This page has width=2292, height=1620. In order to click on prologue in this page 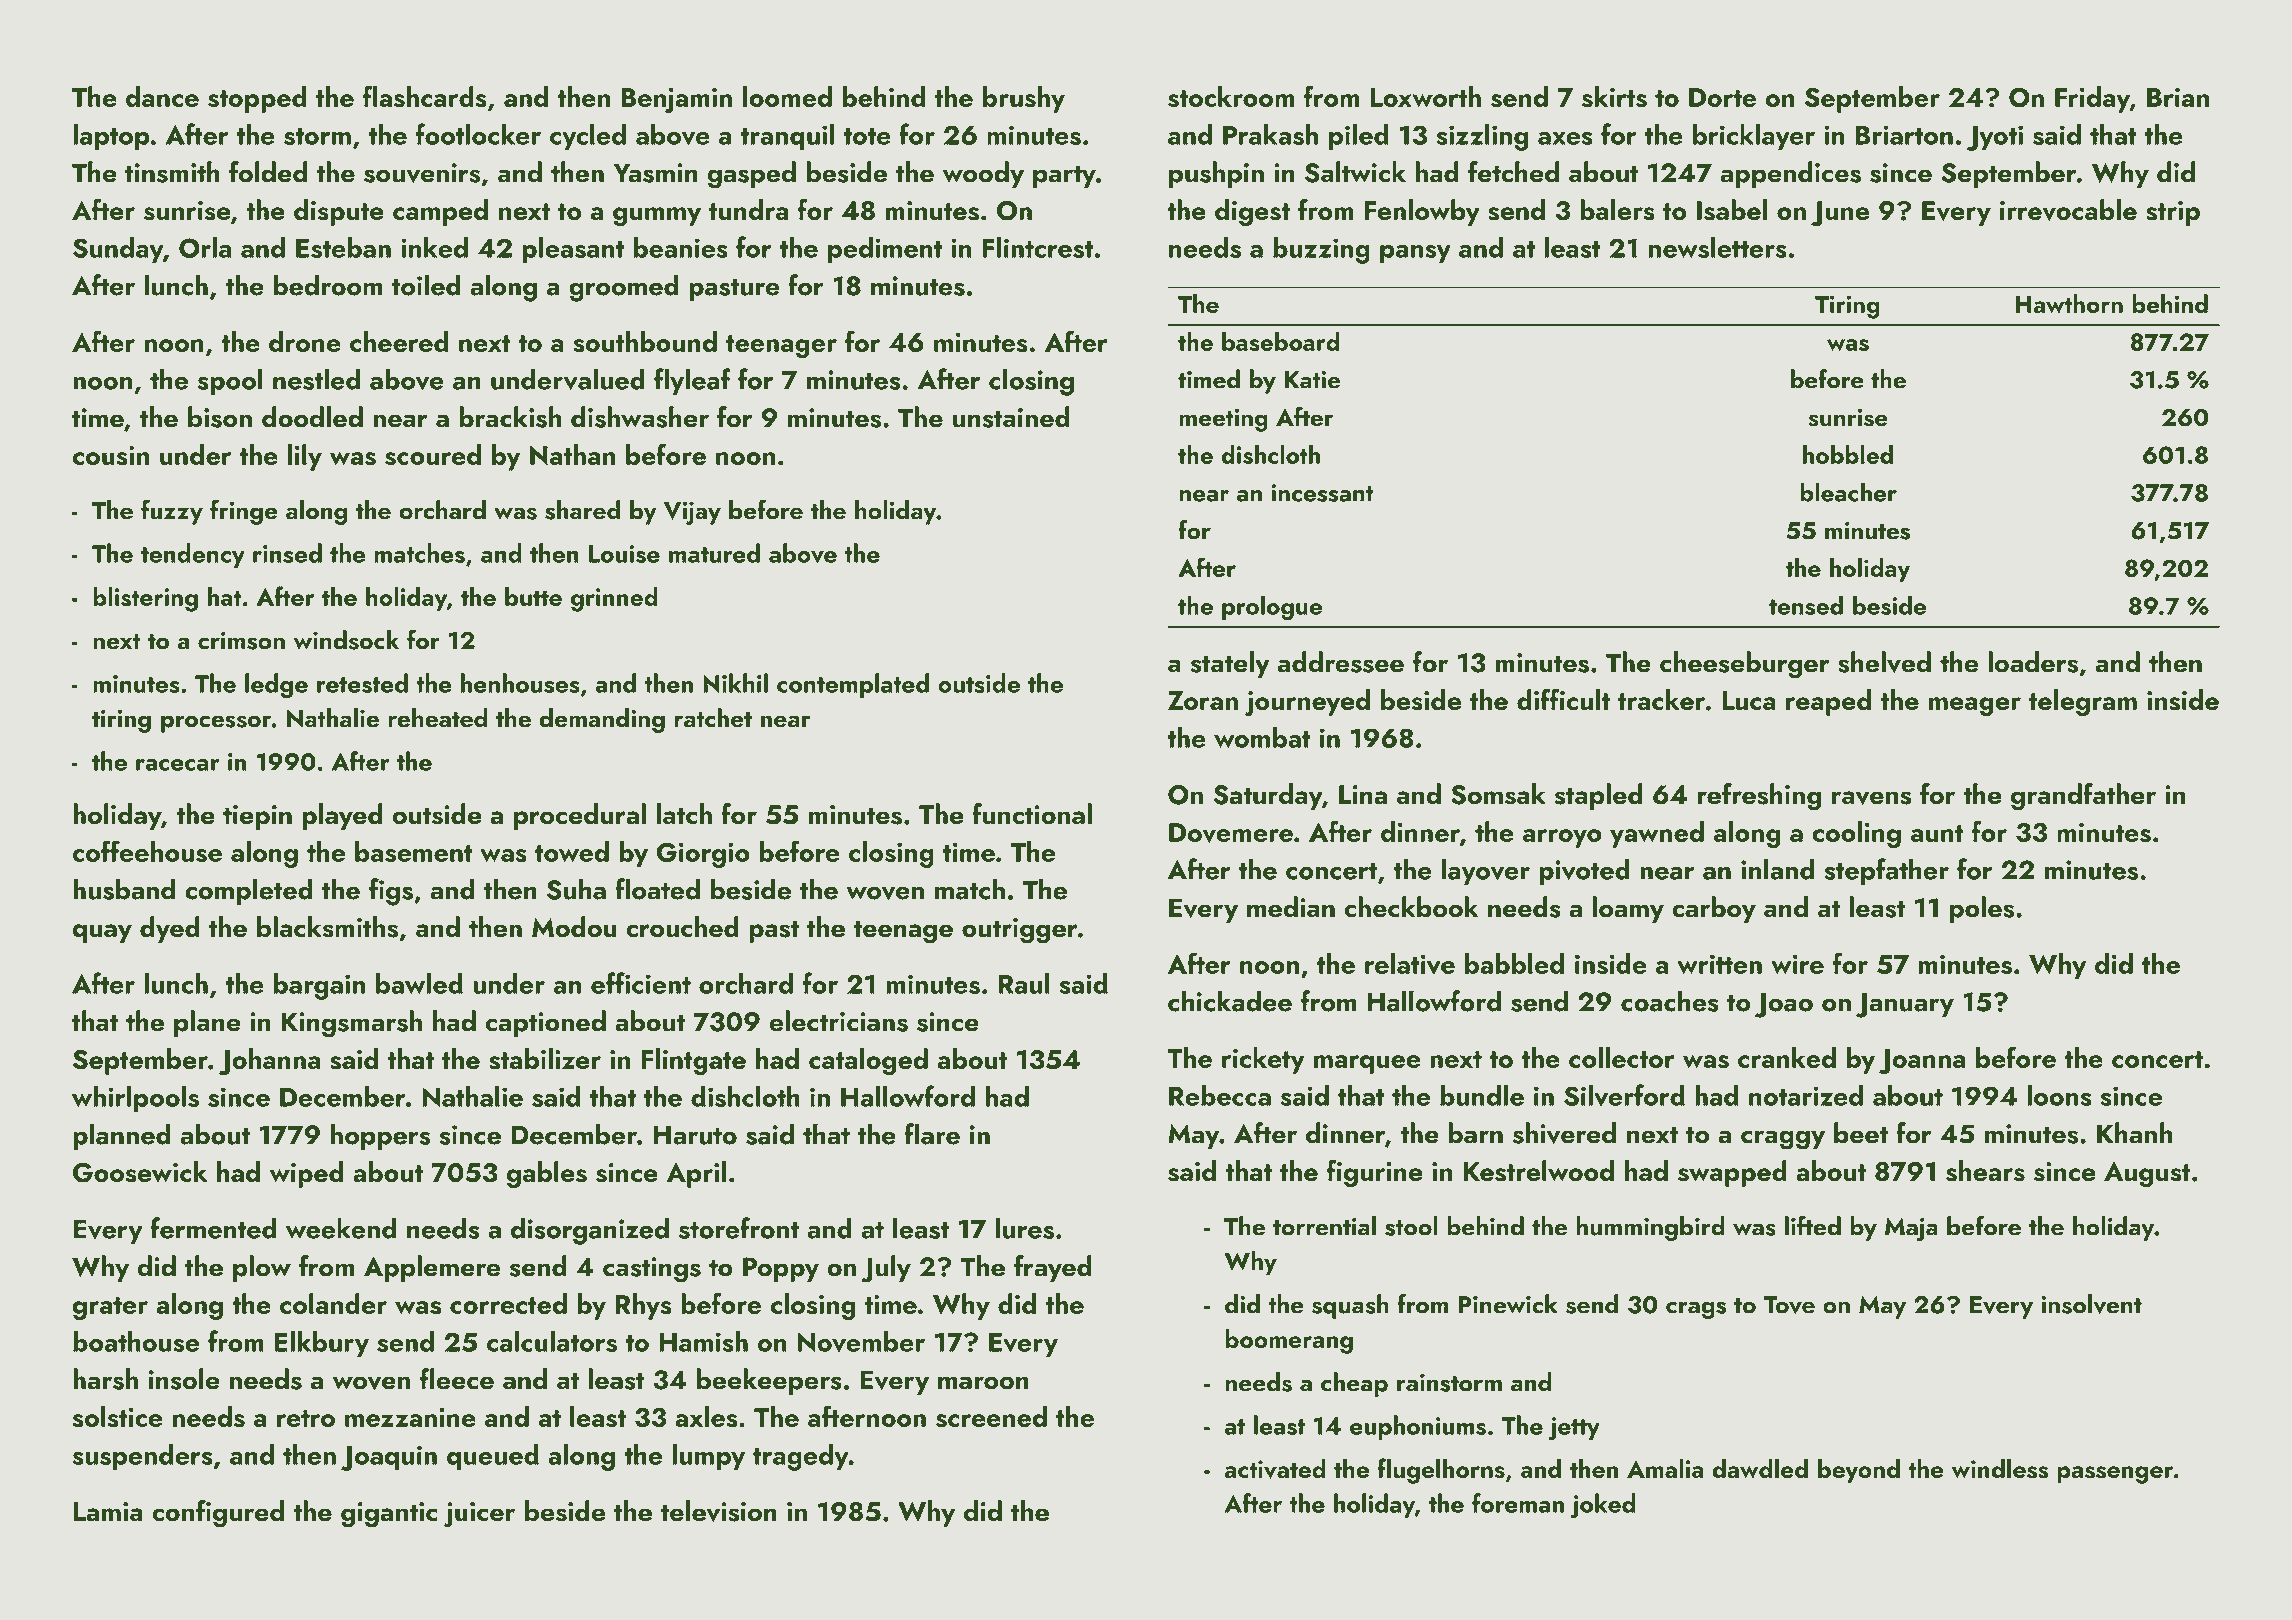, I will do `click(1272, 608)`.
